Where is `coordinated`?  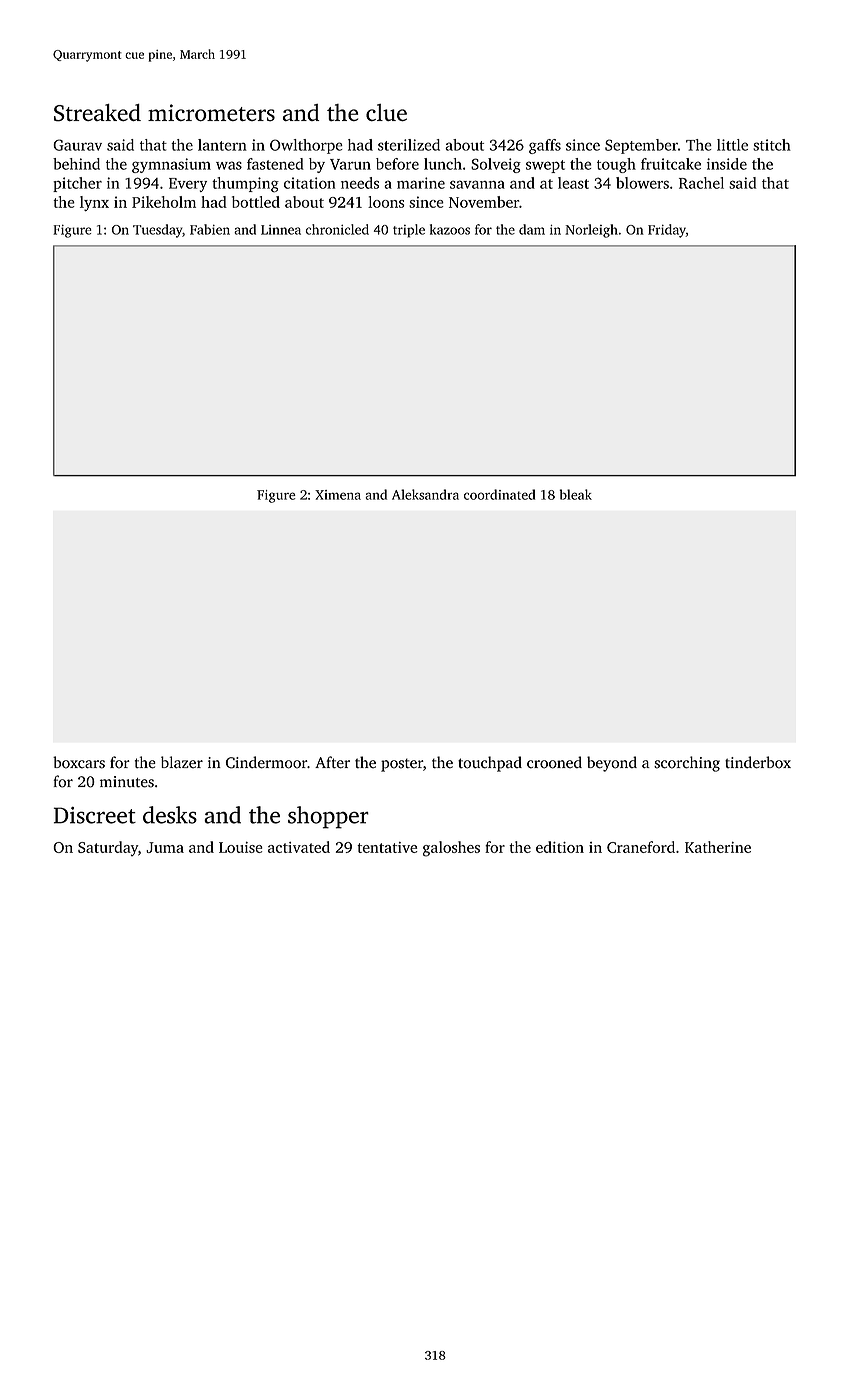
coordinated is located at coordinates (499, 494).
